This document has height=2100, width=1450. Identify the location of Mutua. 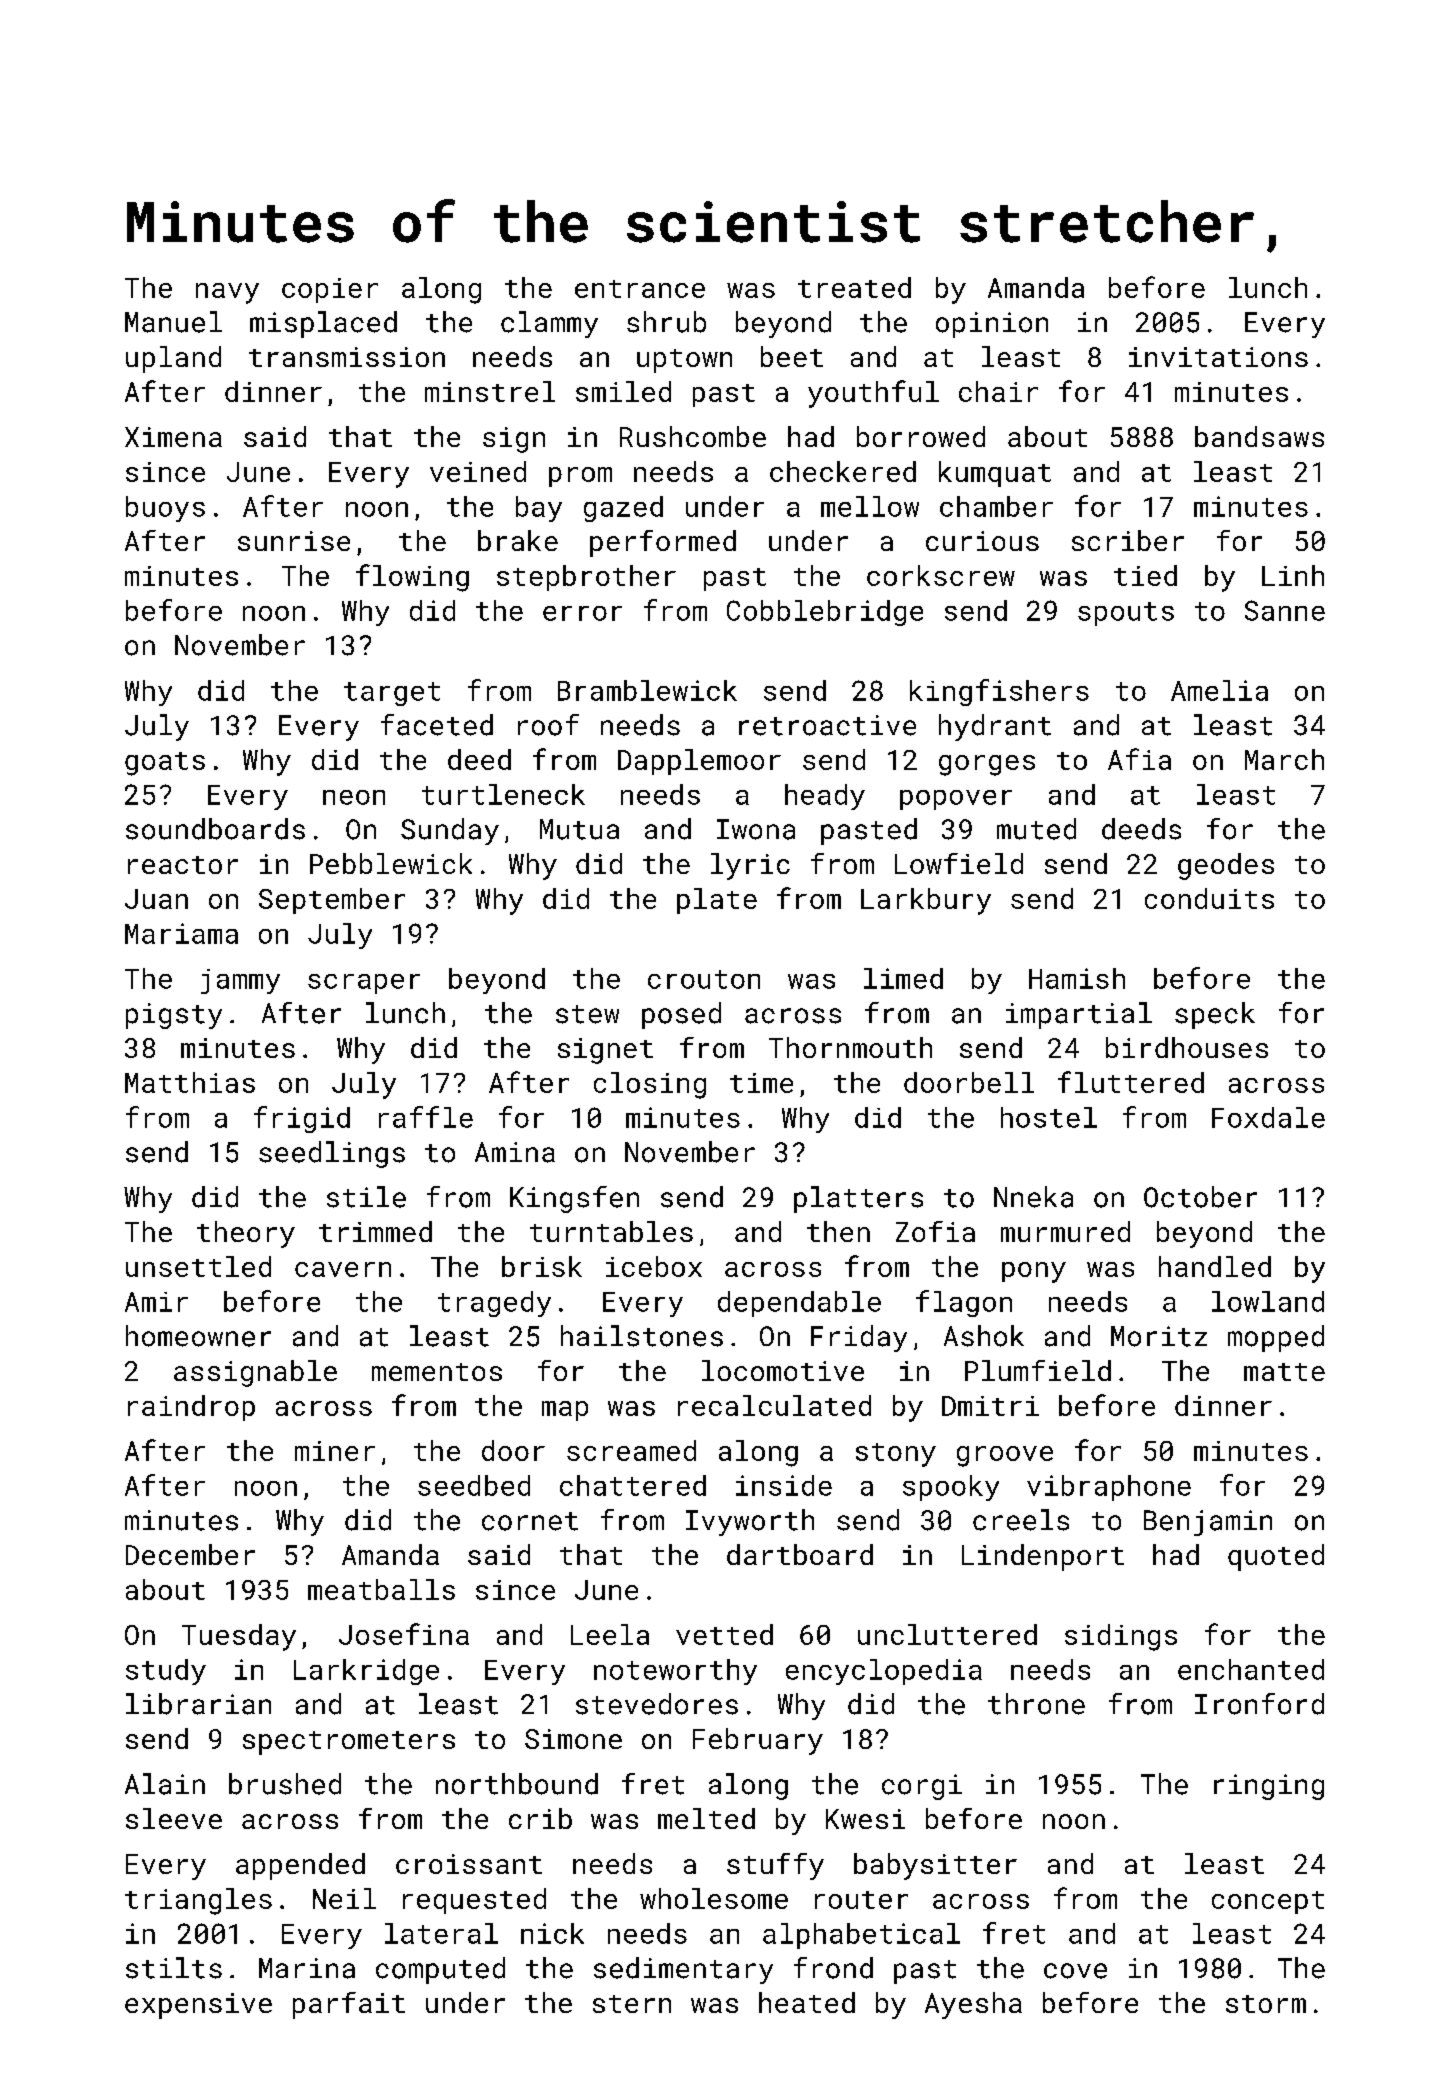
(579, 829).
